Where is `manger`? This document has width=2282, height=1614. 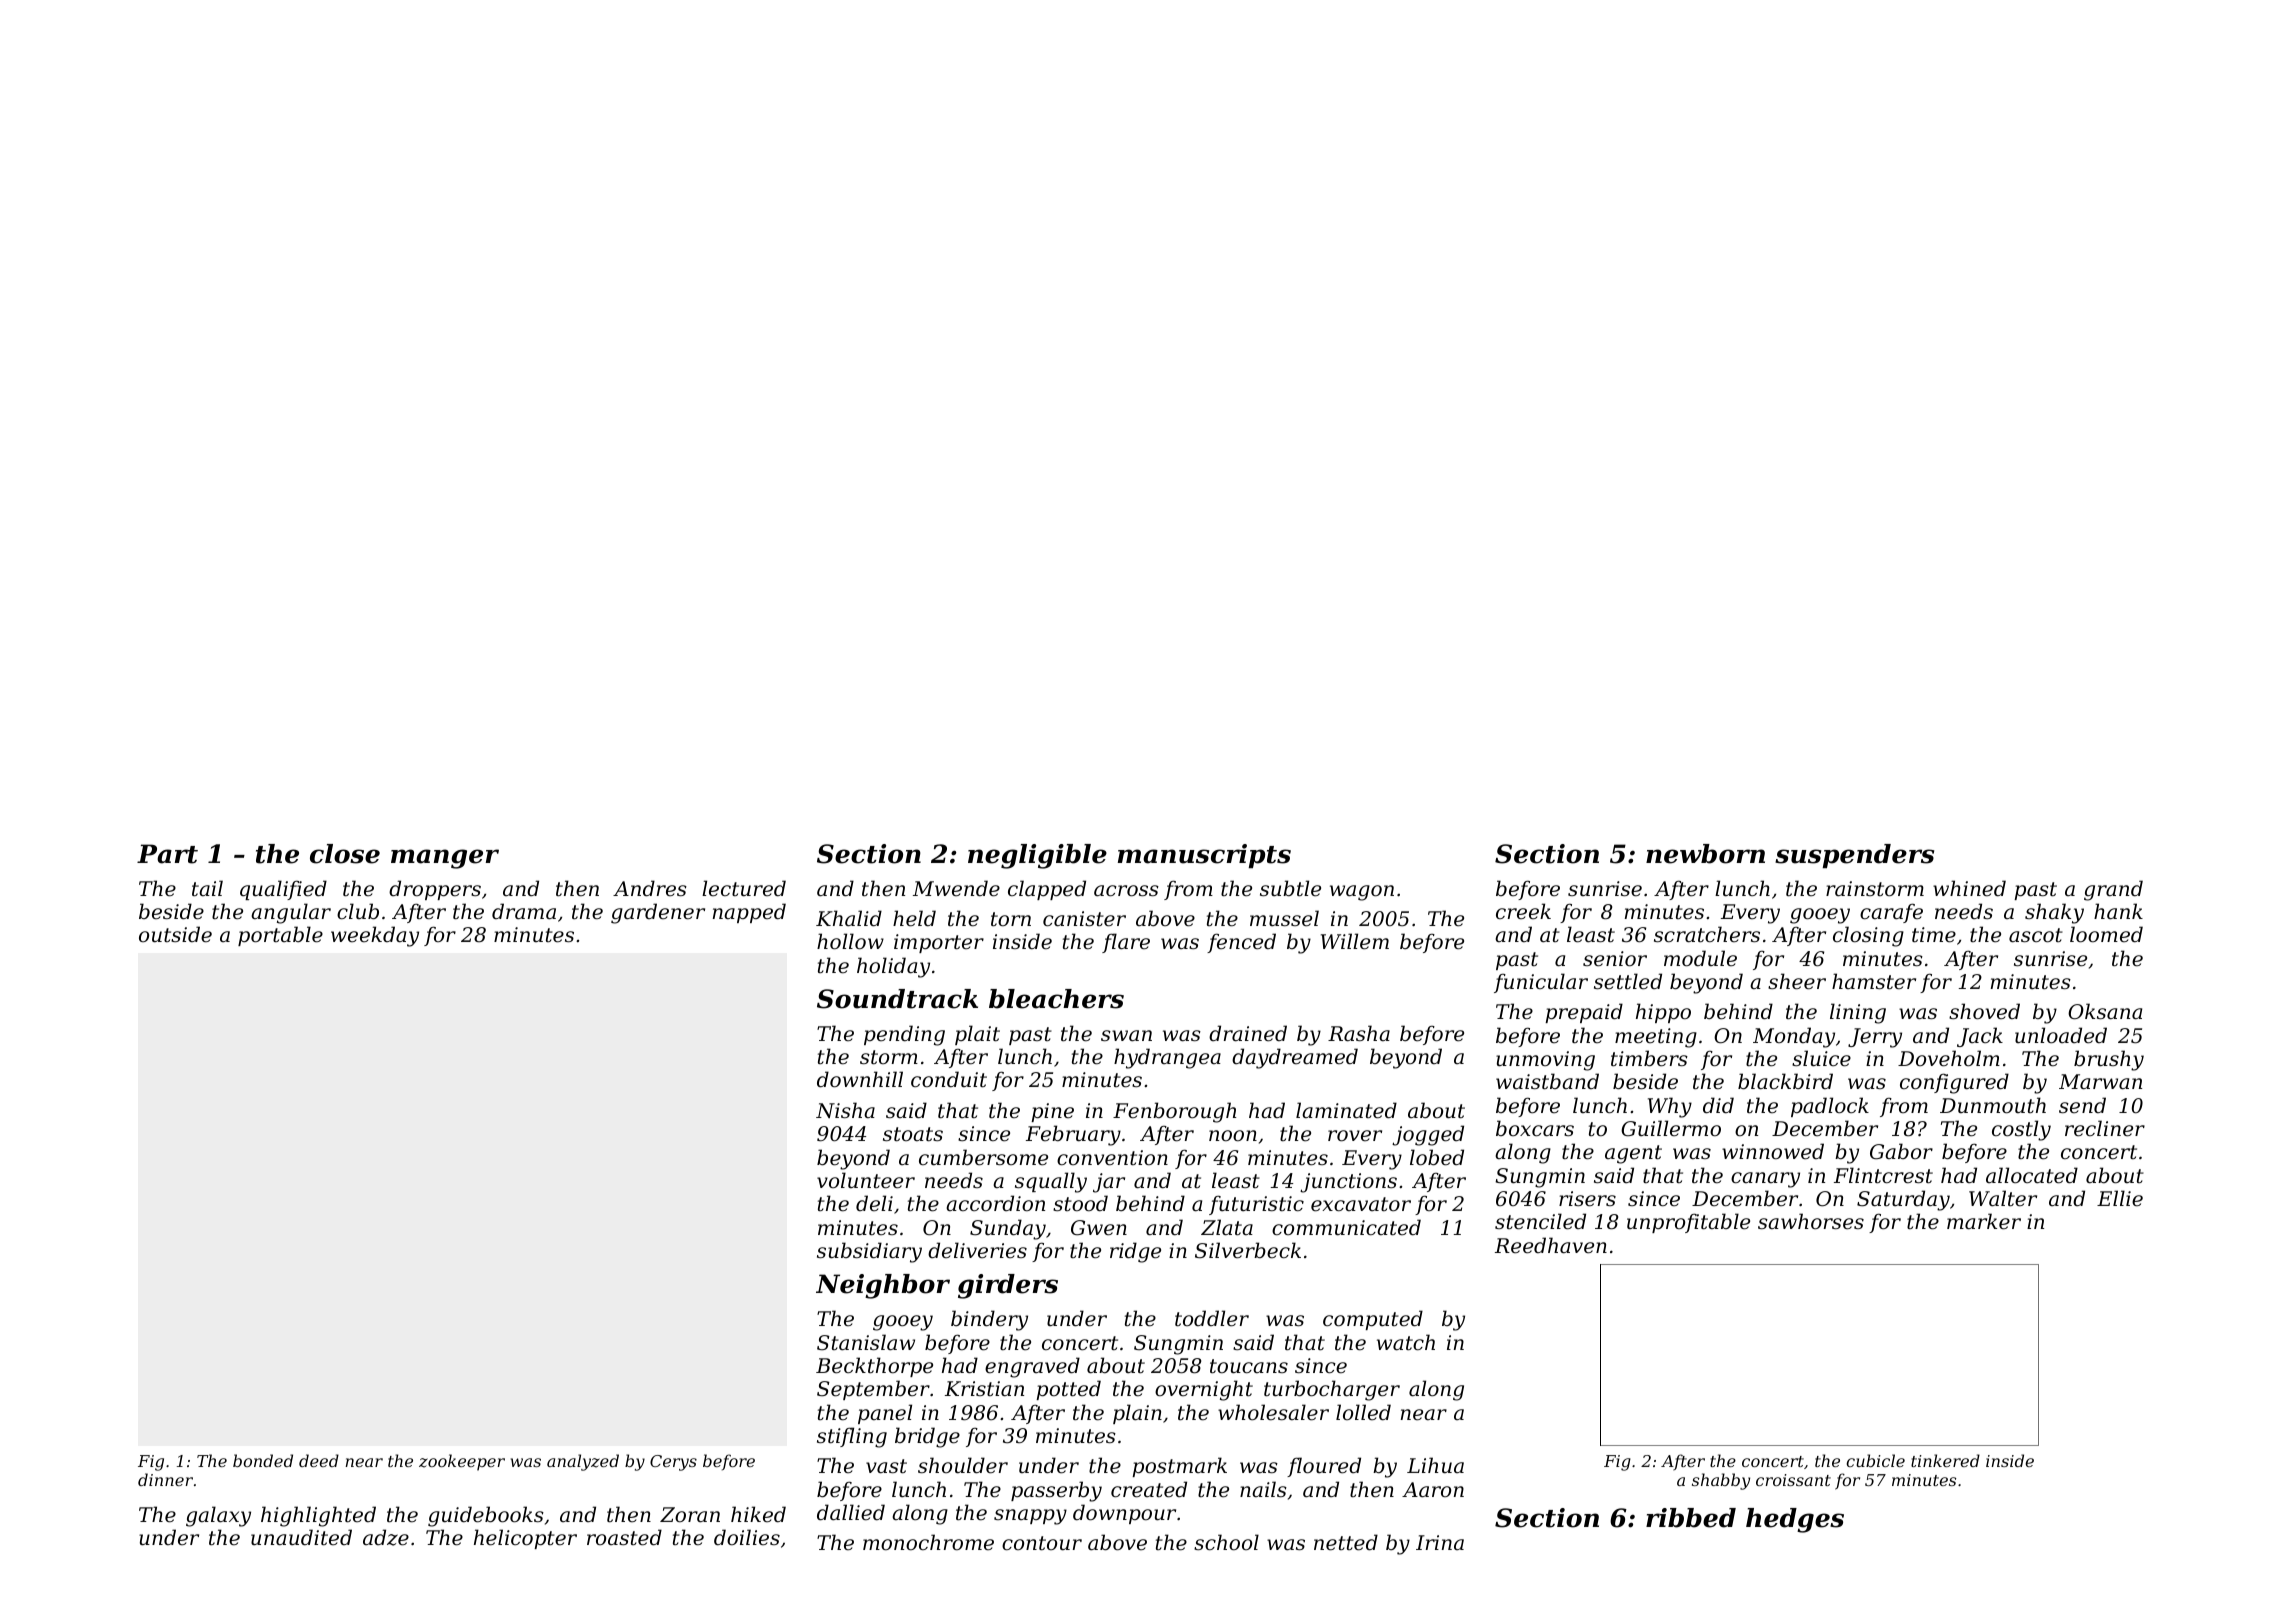 manger is located at coordinates (445, 859).
